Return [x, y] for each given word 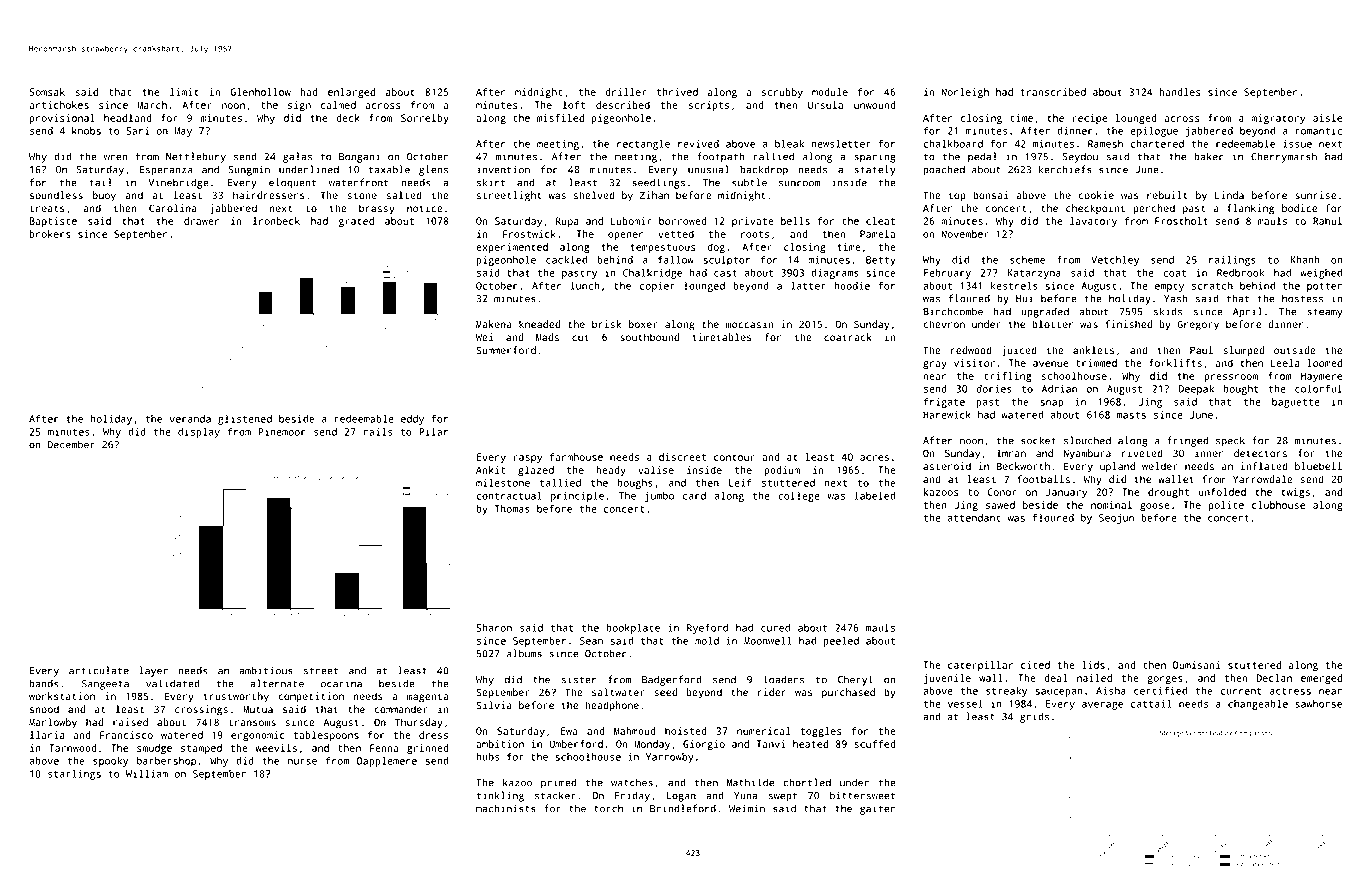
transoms [252, 722]
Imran [1011, 453]
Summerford [506, 350]
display [199, 432]
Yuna [745, 796]
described [623, 105]
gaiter [877, 809]
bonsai [990, 195]
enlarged [351, 93]
